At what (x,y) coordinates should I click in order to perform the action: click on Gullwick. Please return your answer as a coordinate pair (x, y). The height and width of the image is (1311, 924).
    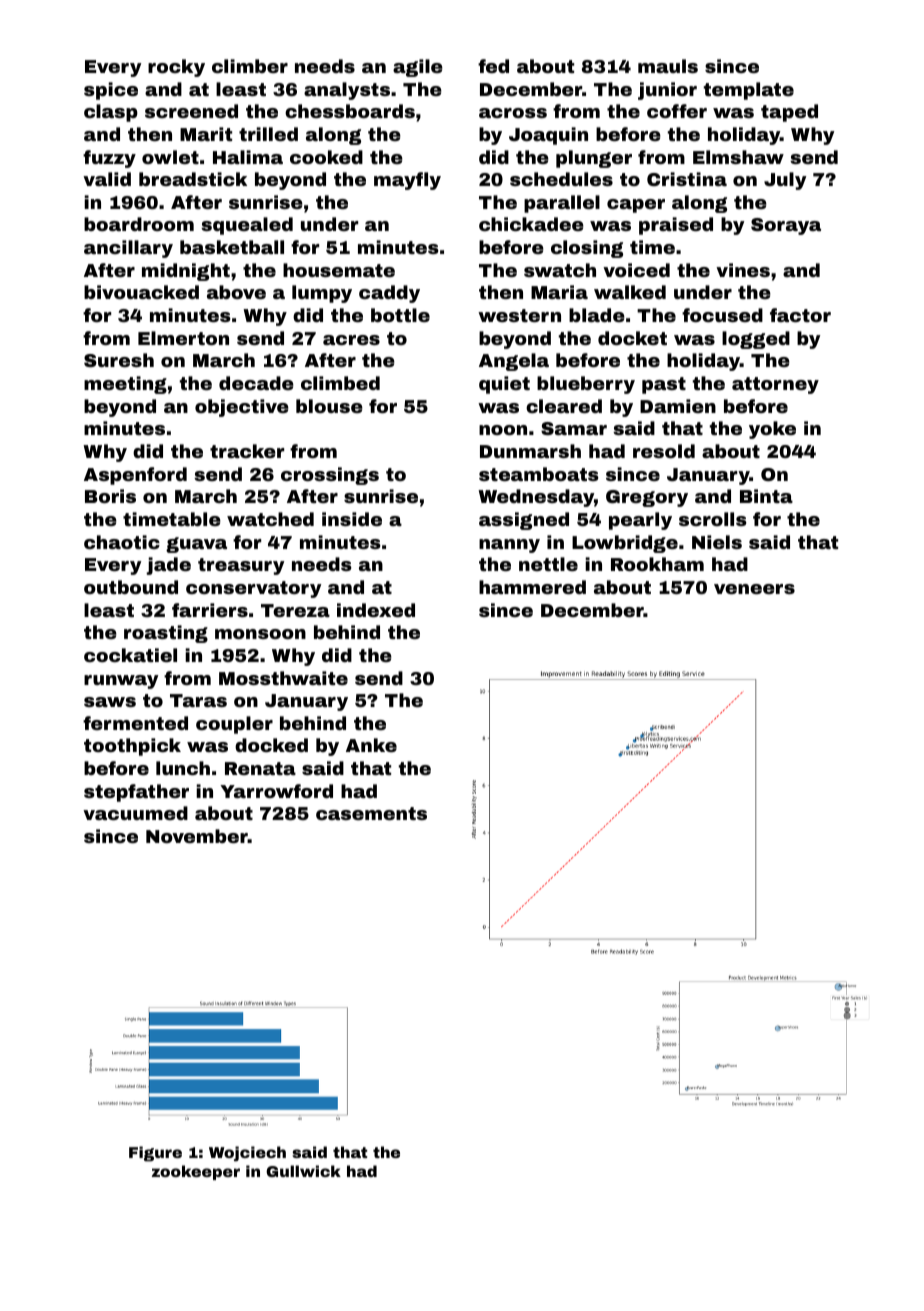
    Looking at the image, I should click on (303, 1171).
